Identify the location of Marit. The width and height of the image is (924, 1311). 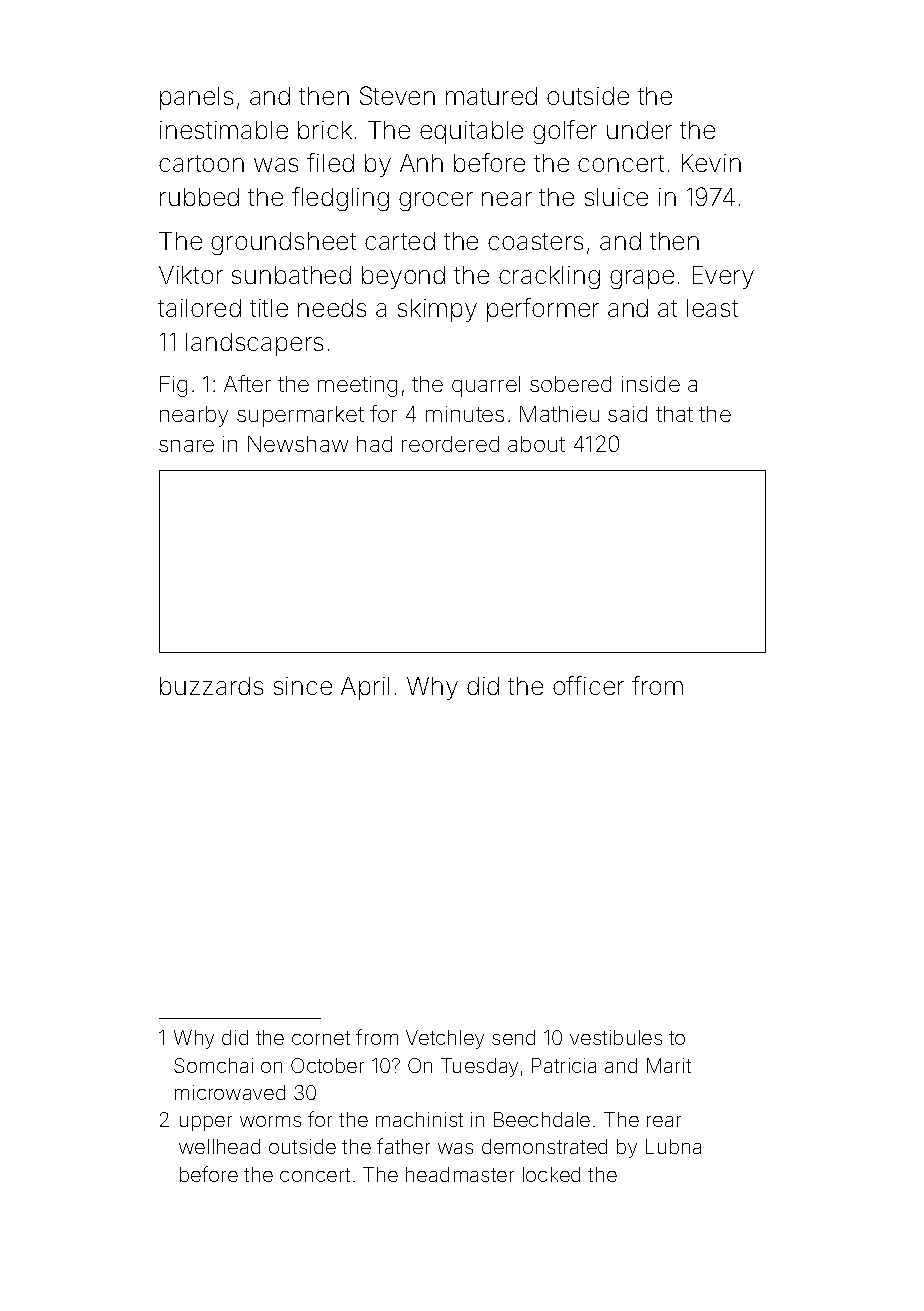
(669, 1065).
